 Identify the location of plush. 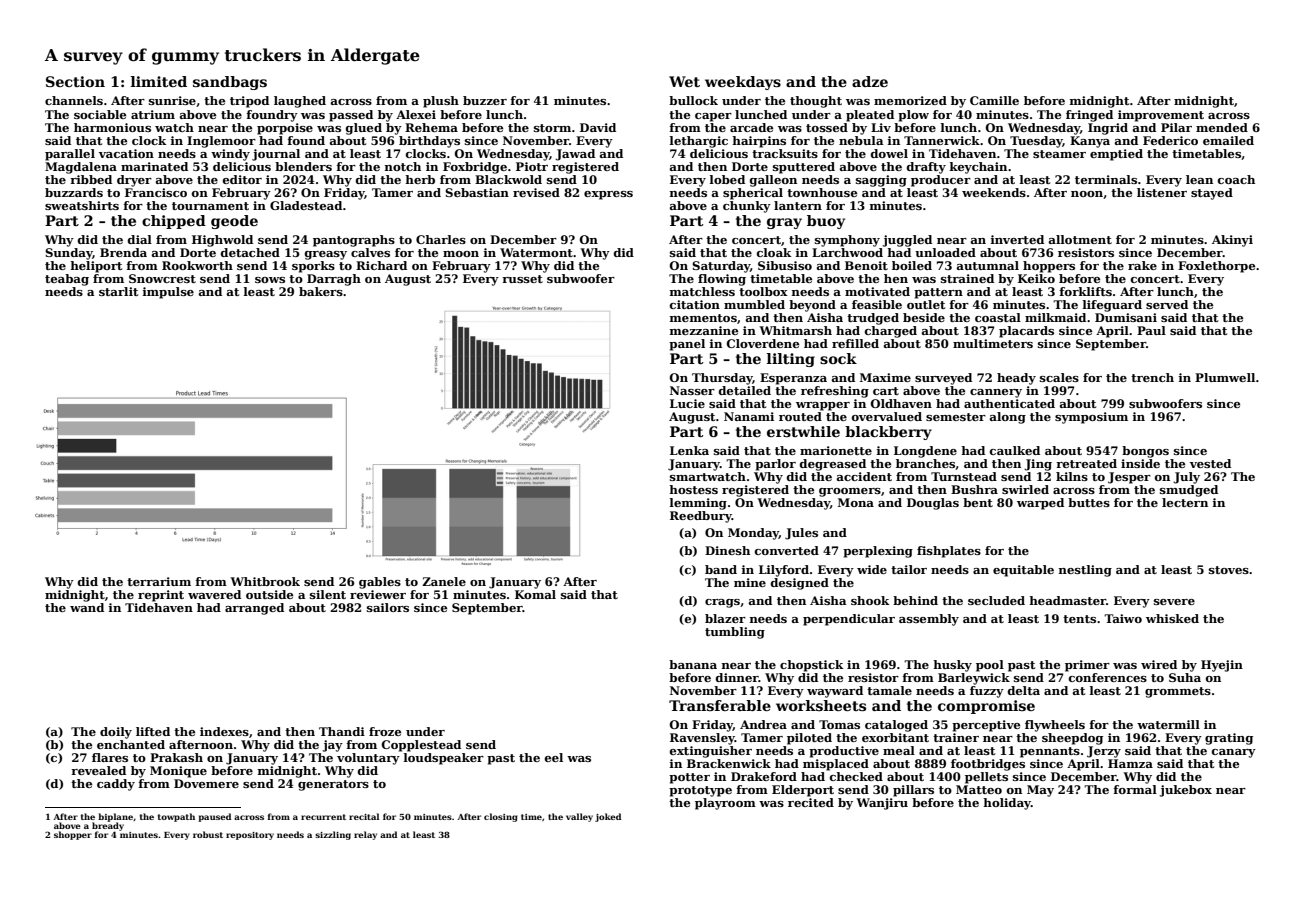
(441, 102).
